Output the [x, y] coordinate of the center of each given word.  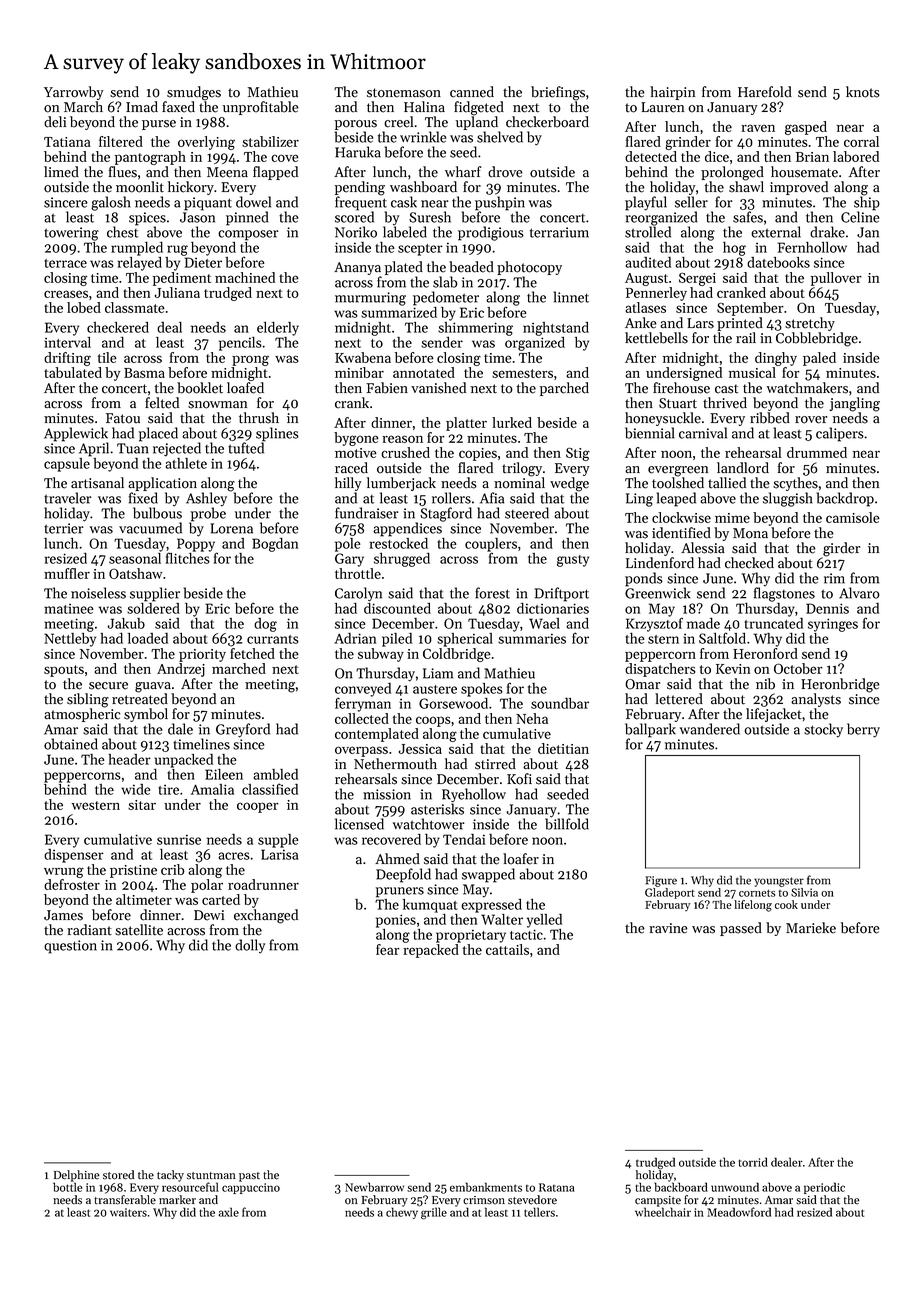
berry [863, 730]
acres [234, 856]
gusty [573, 561]
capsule [67, 465]
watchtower [428, 824]
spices [147, 219]
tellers [539, 1212]
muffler [67, 573]
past [249, 1177]
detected [651, 156]
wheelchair [663, 1212]
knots [863, 92]
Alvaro [859, 593]
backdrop [845, 499]
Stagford [446, 514]
